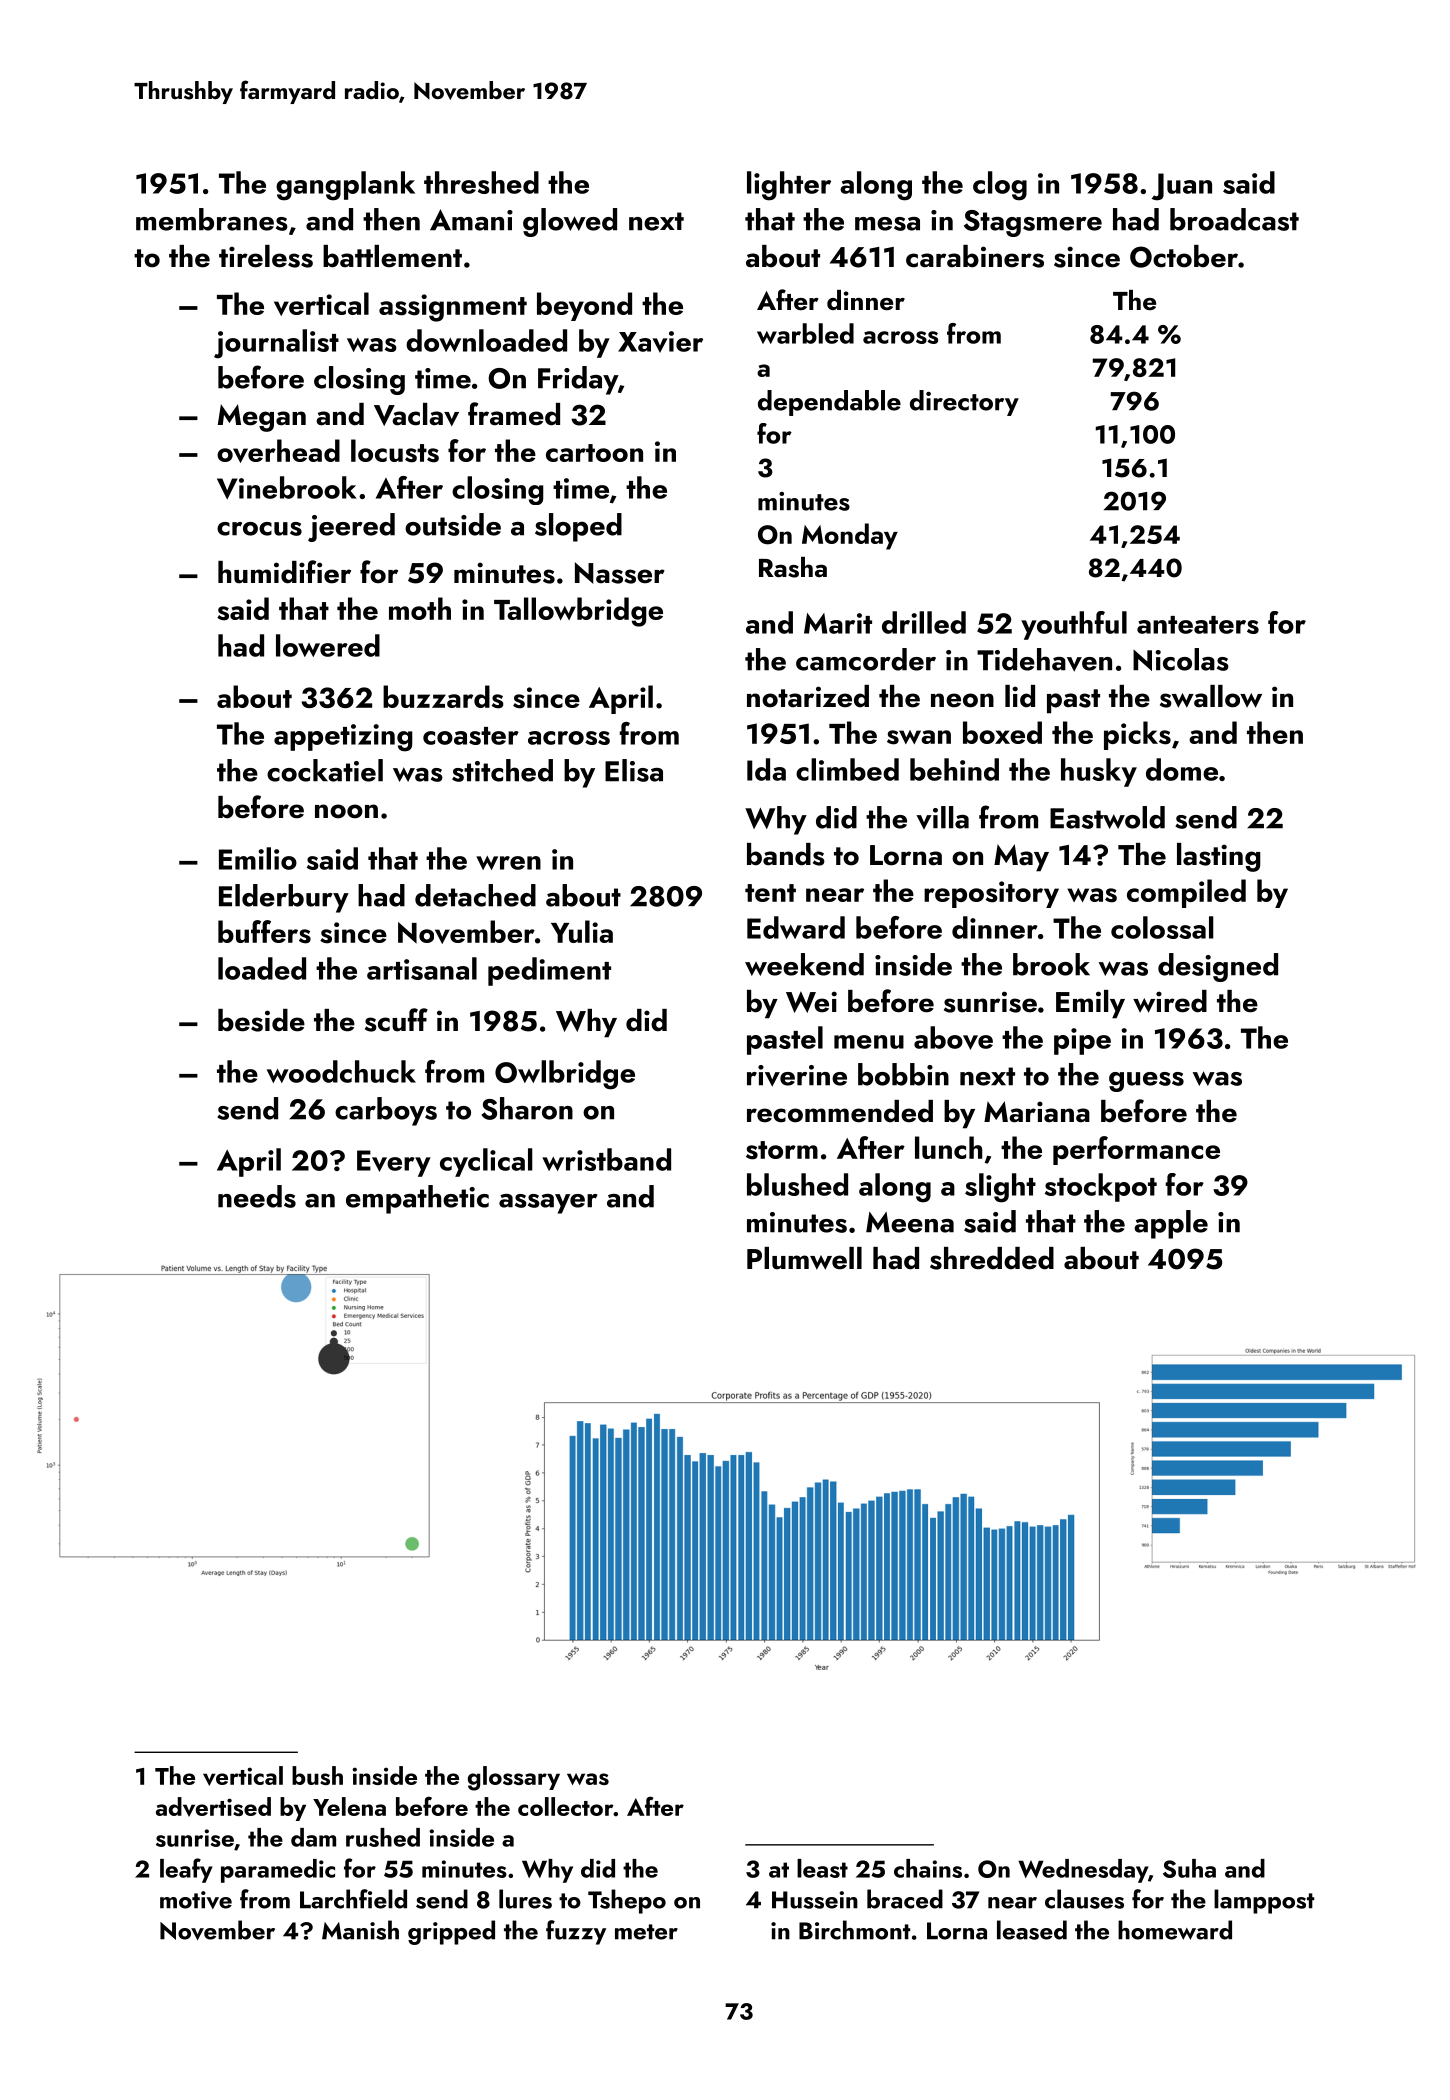  Describe the element at coordinates (646, 1932) in the image. I see `meter` at that location.
